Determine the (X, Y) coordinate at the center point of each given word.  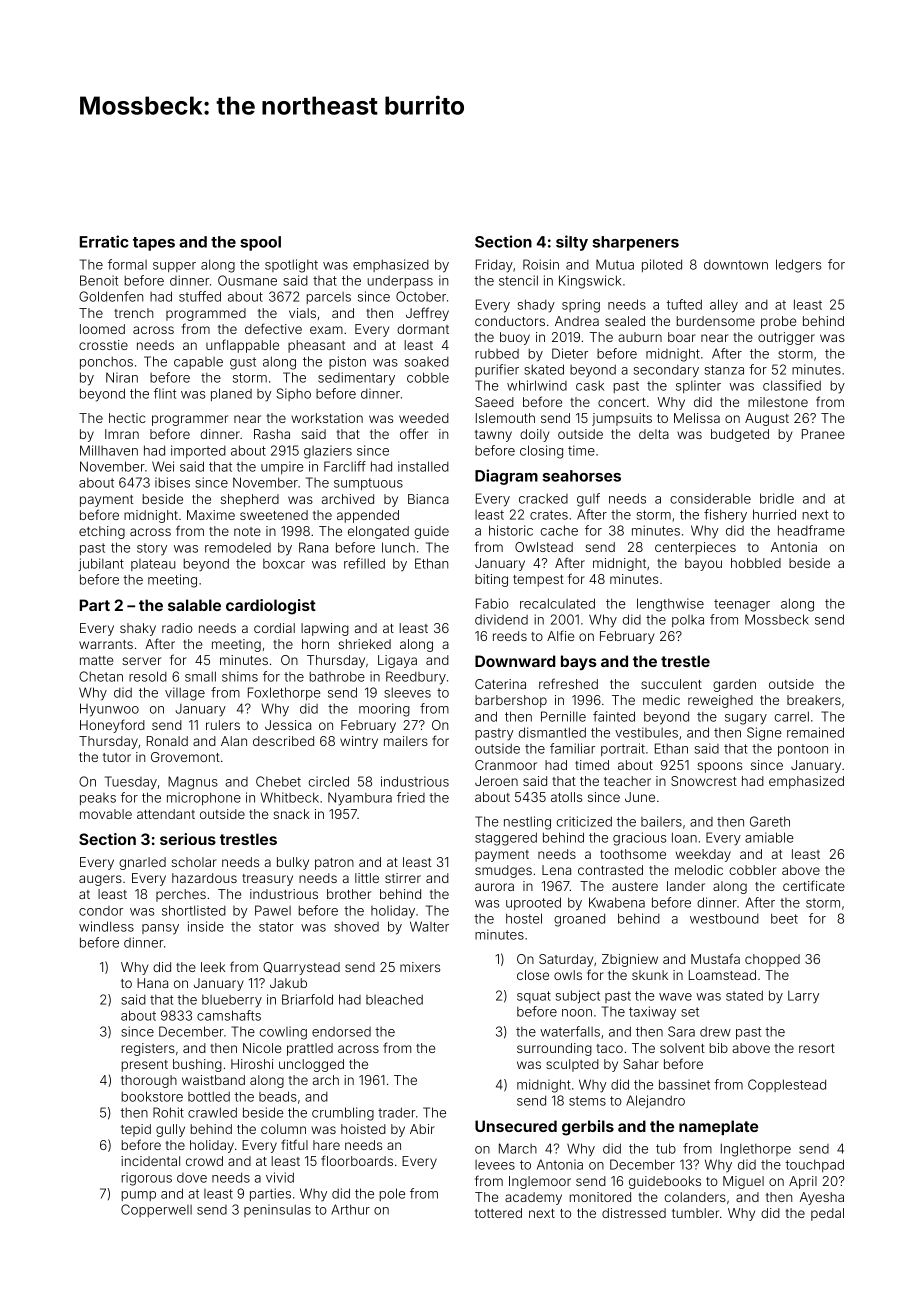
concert (622, 402)
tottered (498, 1213)
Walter (429, 926)
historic (511, 530)
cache (559, 530)
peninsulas (277, 1210)
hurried (774, 514)
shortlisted (194, 910)
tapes (154, 244)
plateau (153, 565)
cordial (274, 628)
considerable (710, 498)
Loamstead (722, 975)
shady (536, 306)
